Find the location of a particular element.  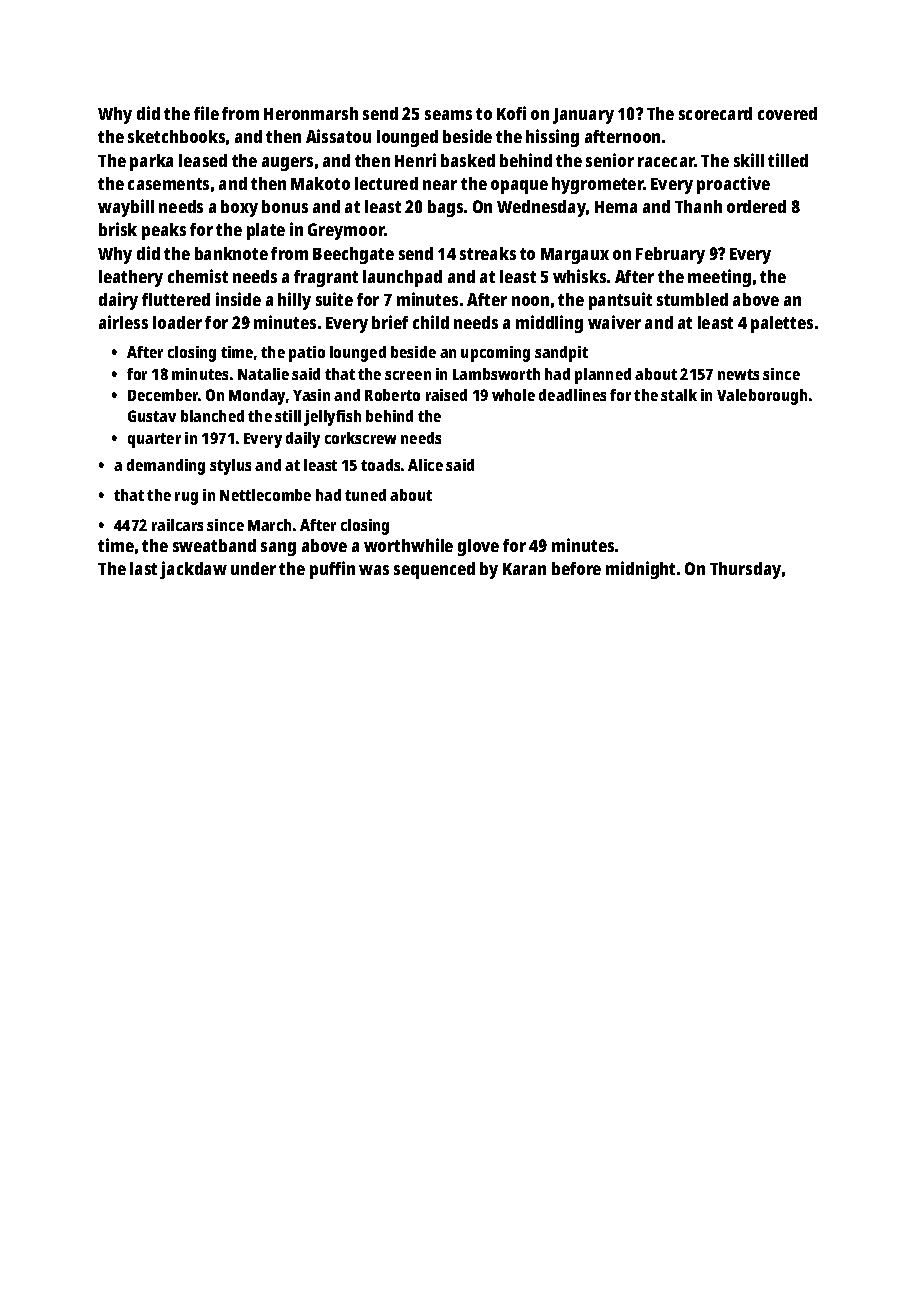

glove is located at coordinates (478, 547).
